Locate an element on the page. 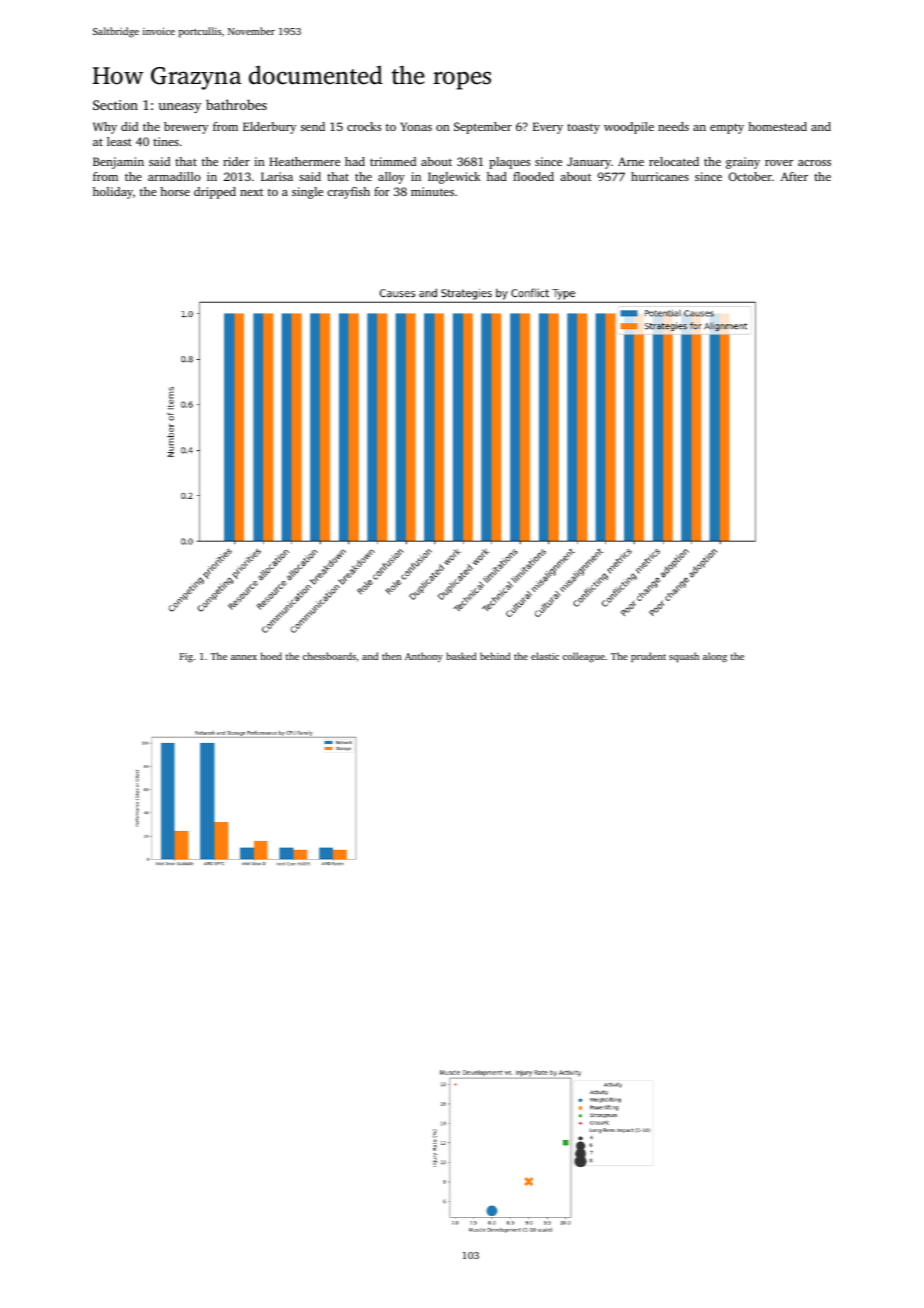 The height and width of the image is (1308, 924). hoed is located at coordinates (271, 656).
